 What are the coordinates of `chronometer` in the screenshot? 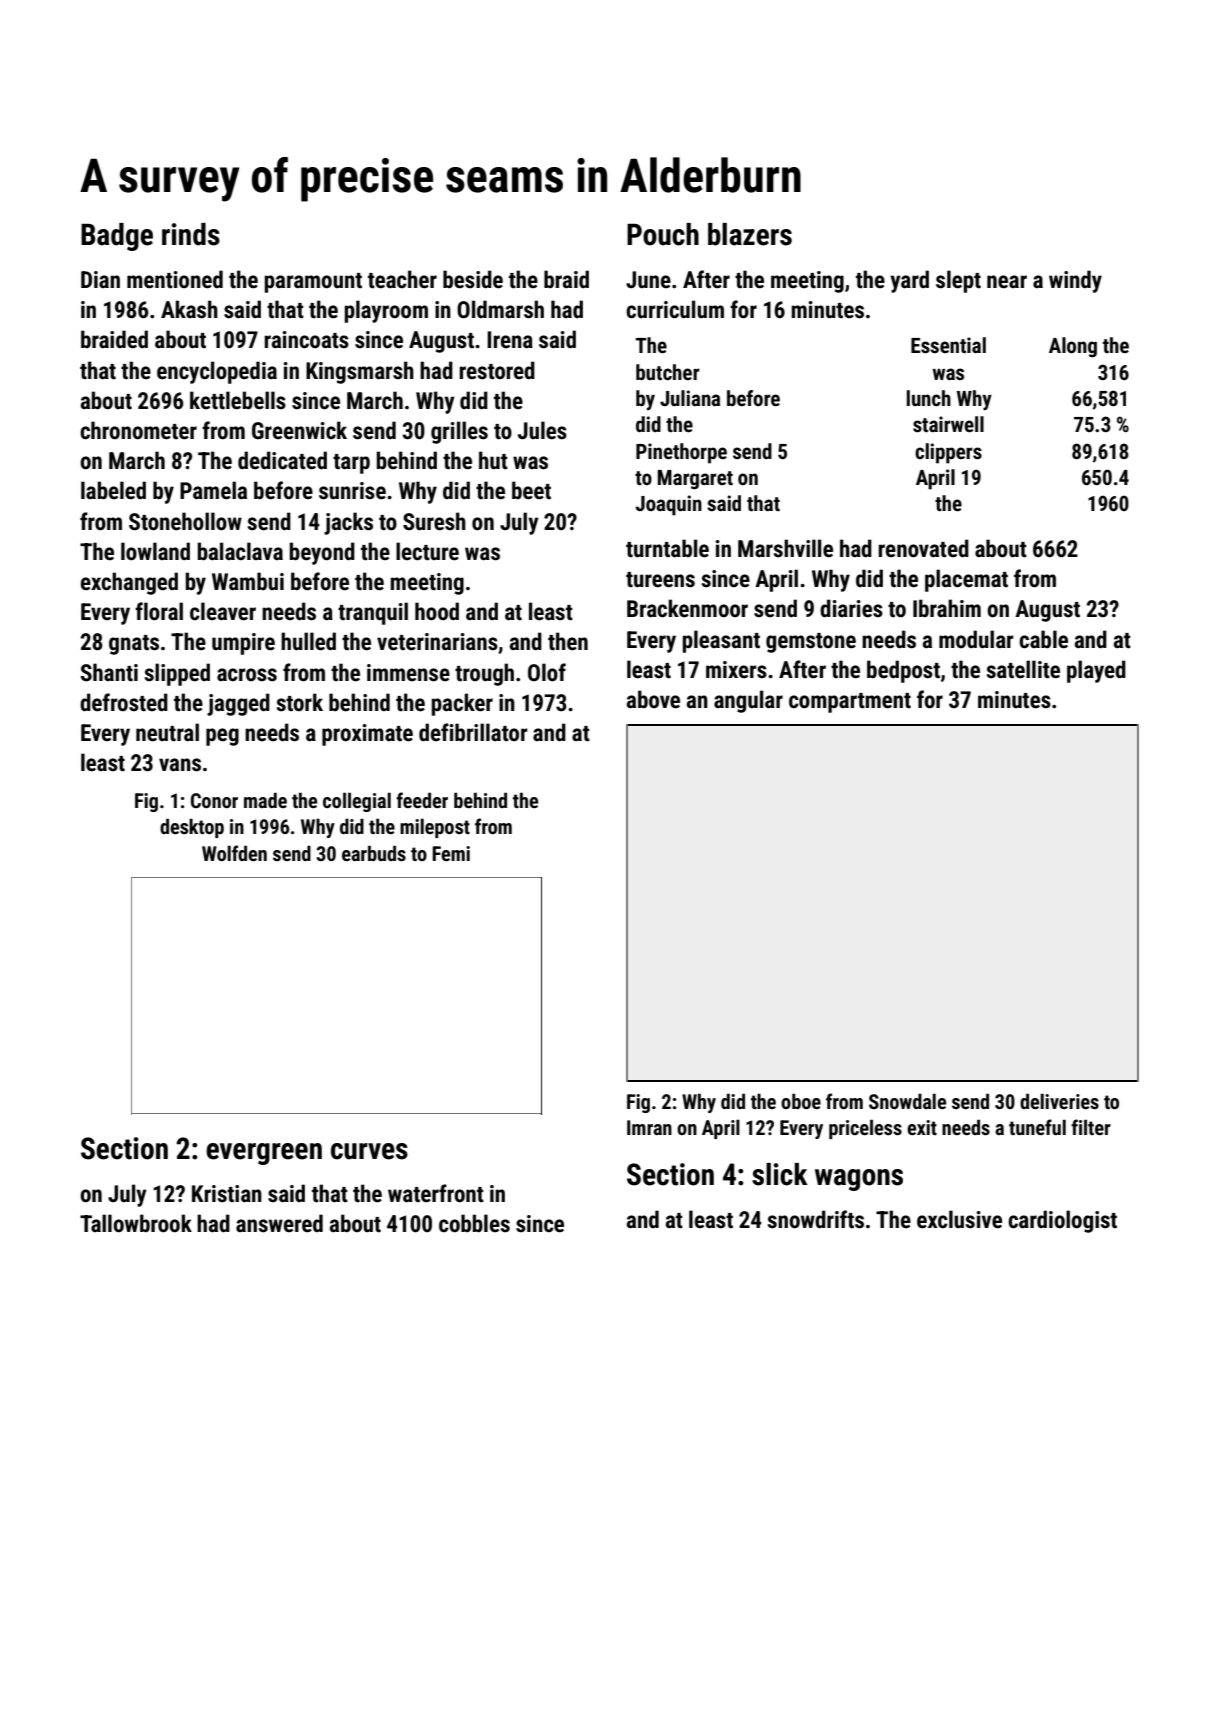 It's located at (138, 430).
